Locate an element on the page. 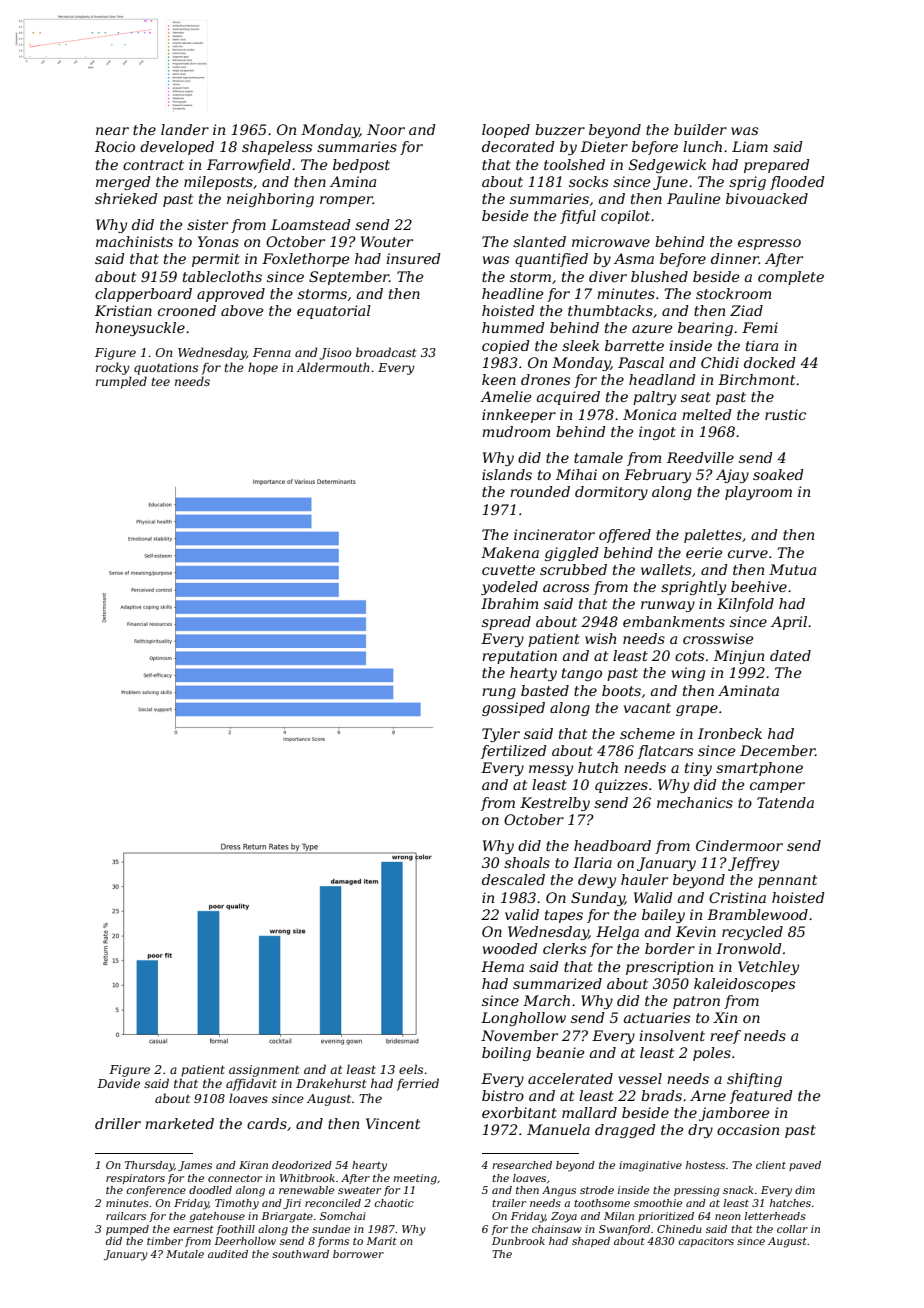 The image size is (924, 1308). flooded is located at coordinates (797, 183).
